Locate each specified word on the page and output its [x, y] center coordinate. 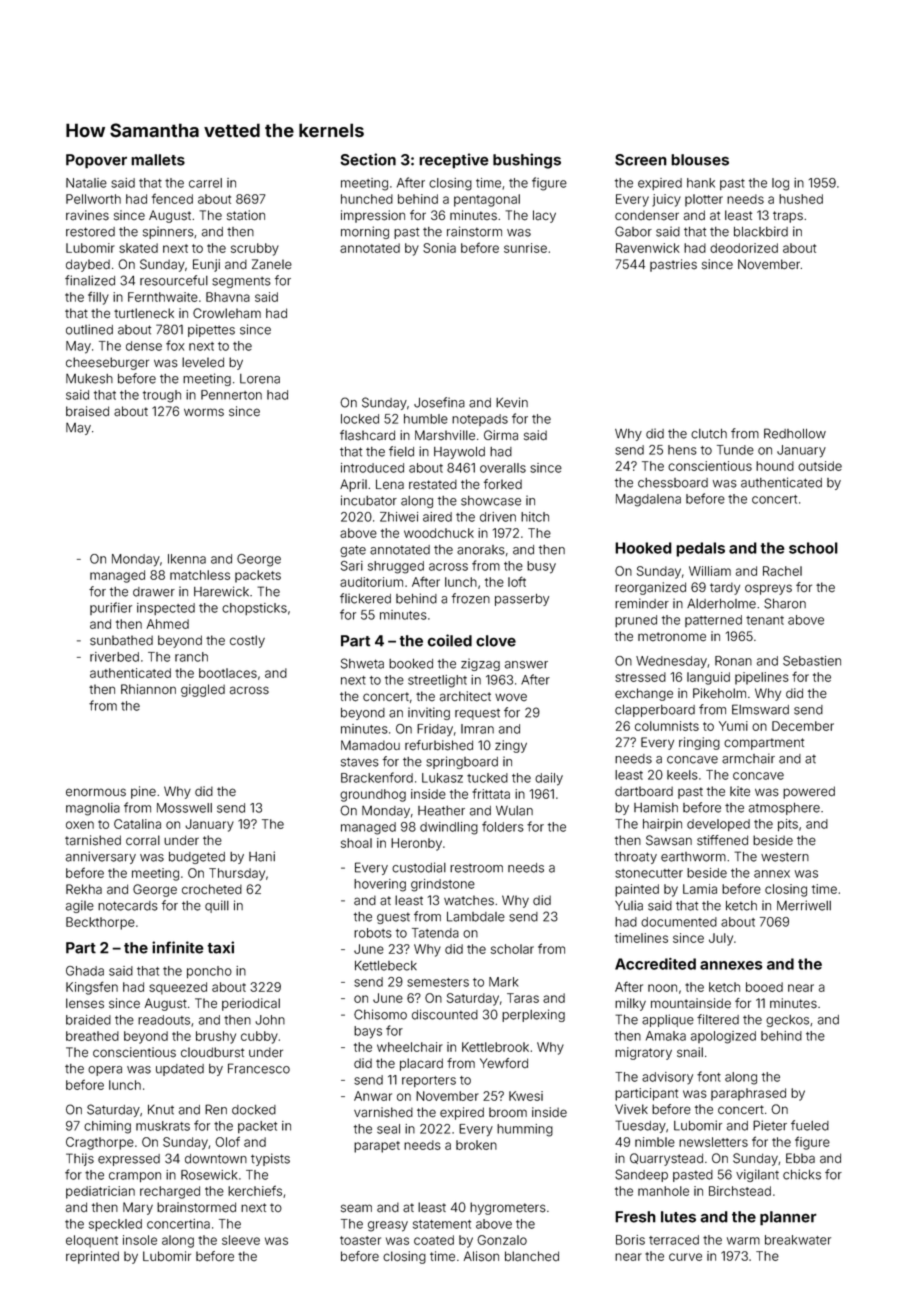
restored [90, 232]
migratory [643, 1053]
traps [788, 217]
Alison [481, 1256]
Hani [262, 856]
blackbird [761, 231]
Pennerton [231, 395]
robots [373, 933]
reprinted [92, 1257]
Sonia [439, 248]
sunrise [525, 248]
